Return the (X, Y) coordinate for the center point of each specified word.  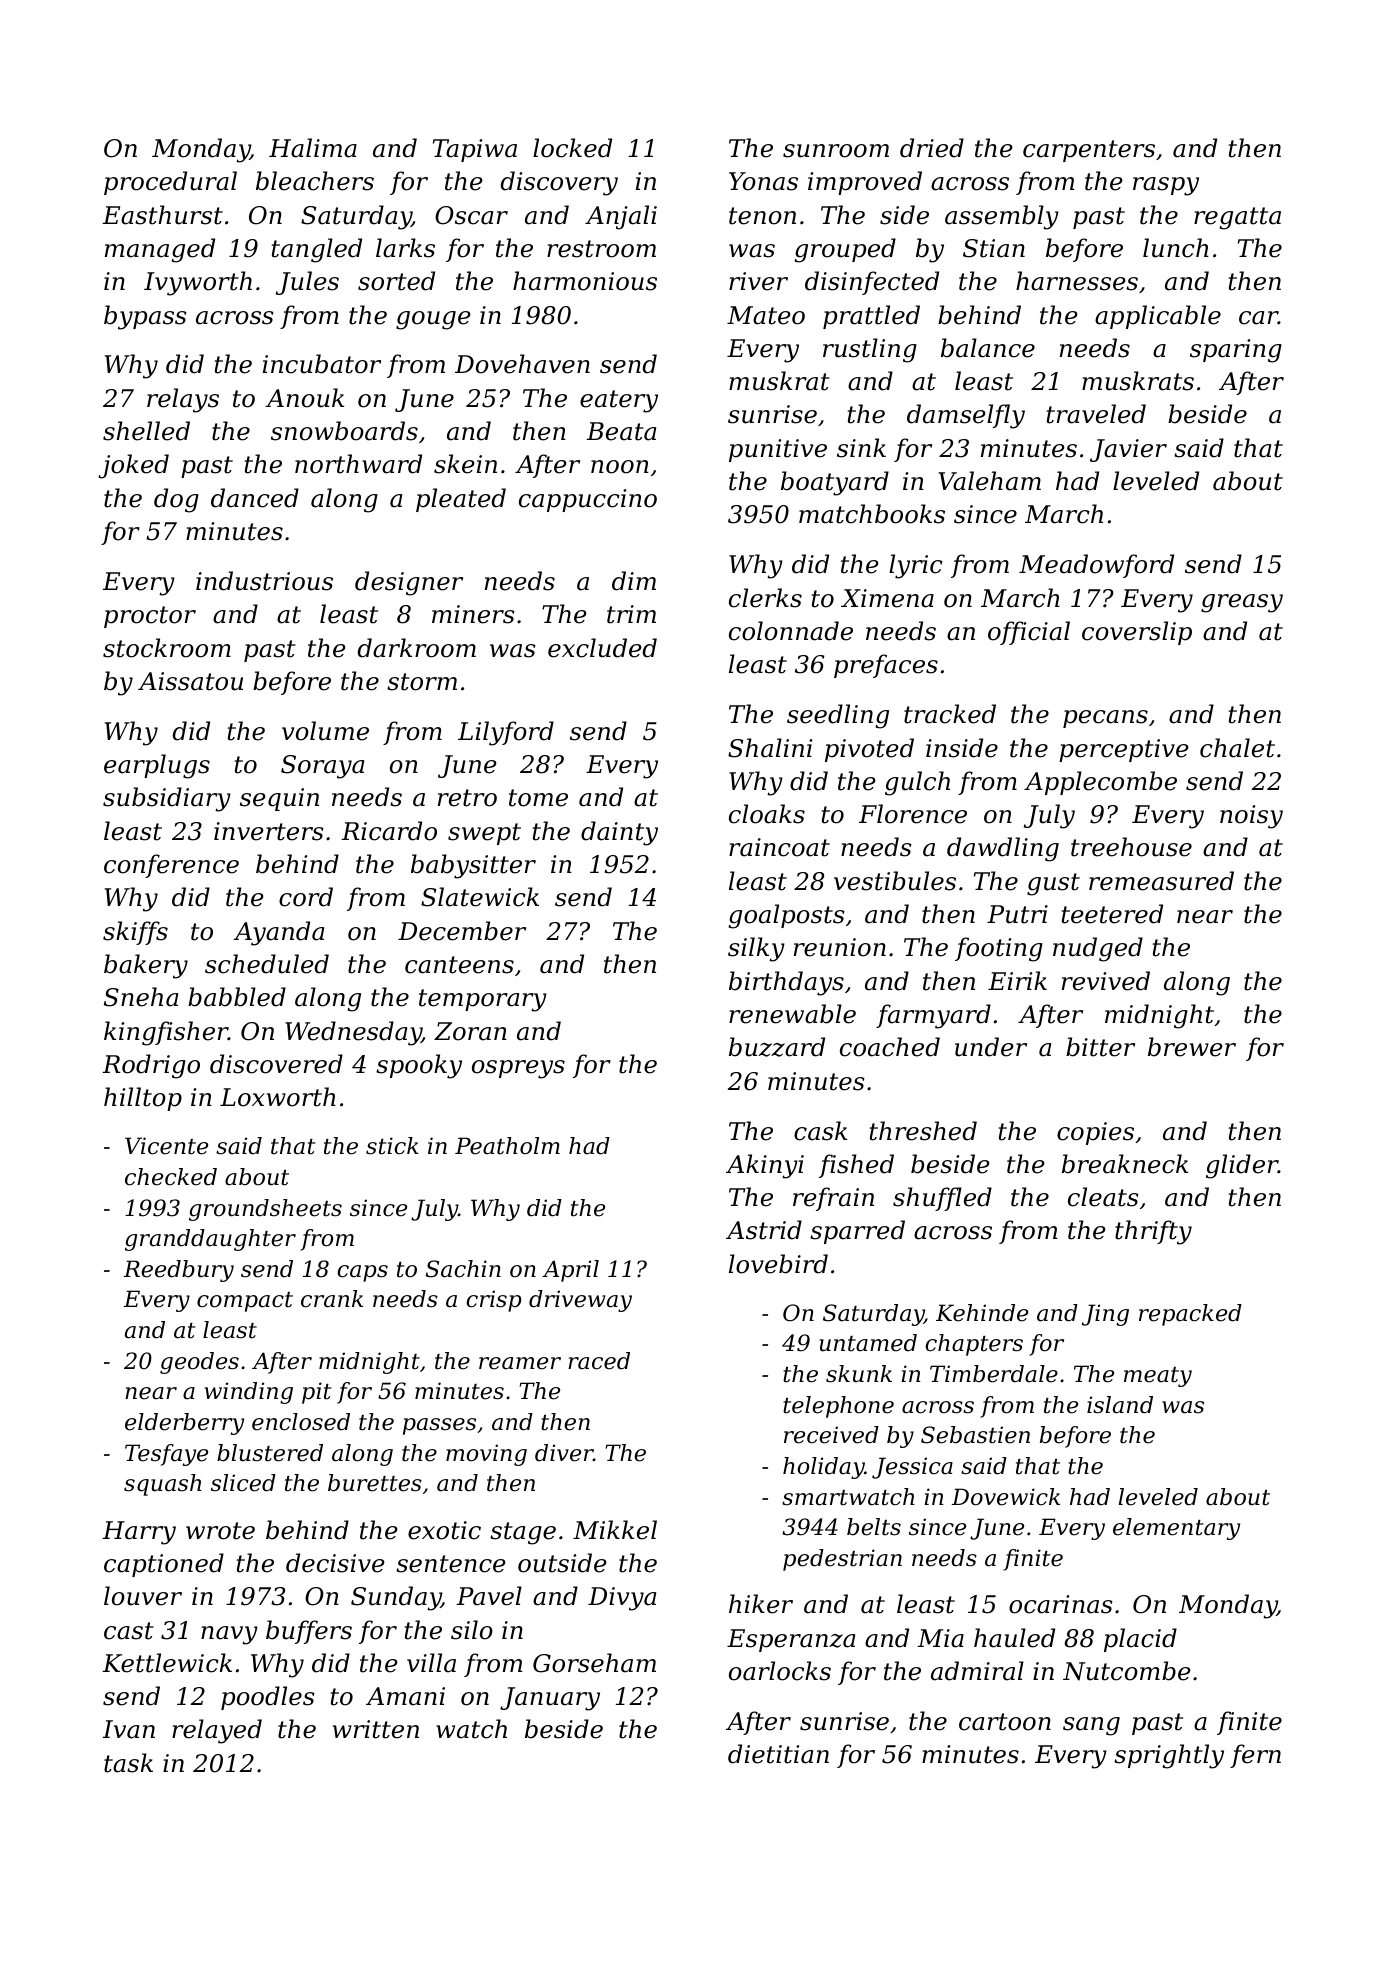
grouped (845, 250)
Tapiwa (475, 150)
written (376, 1729)
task (128, 1763)
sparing (1236, 351)
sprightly (1169, 1756)
